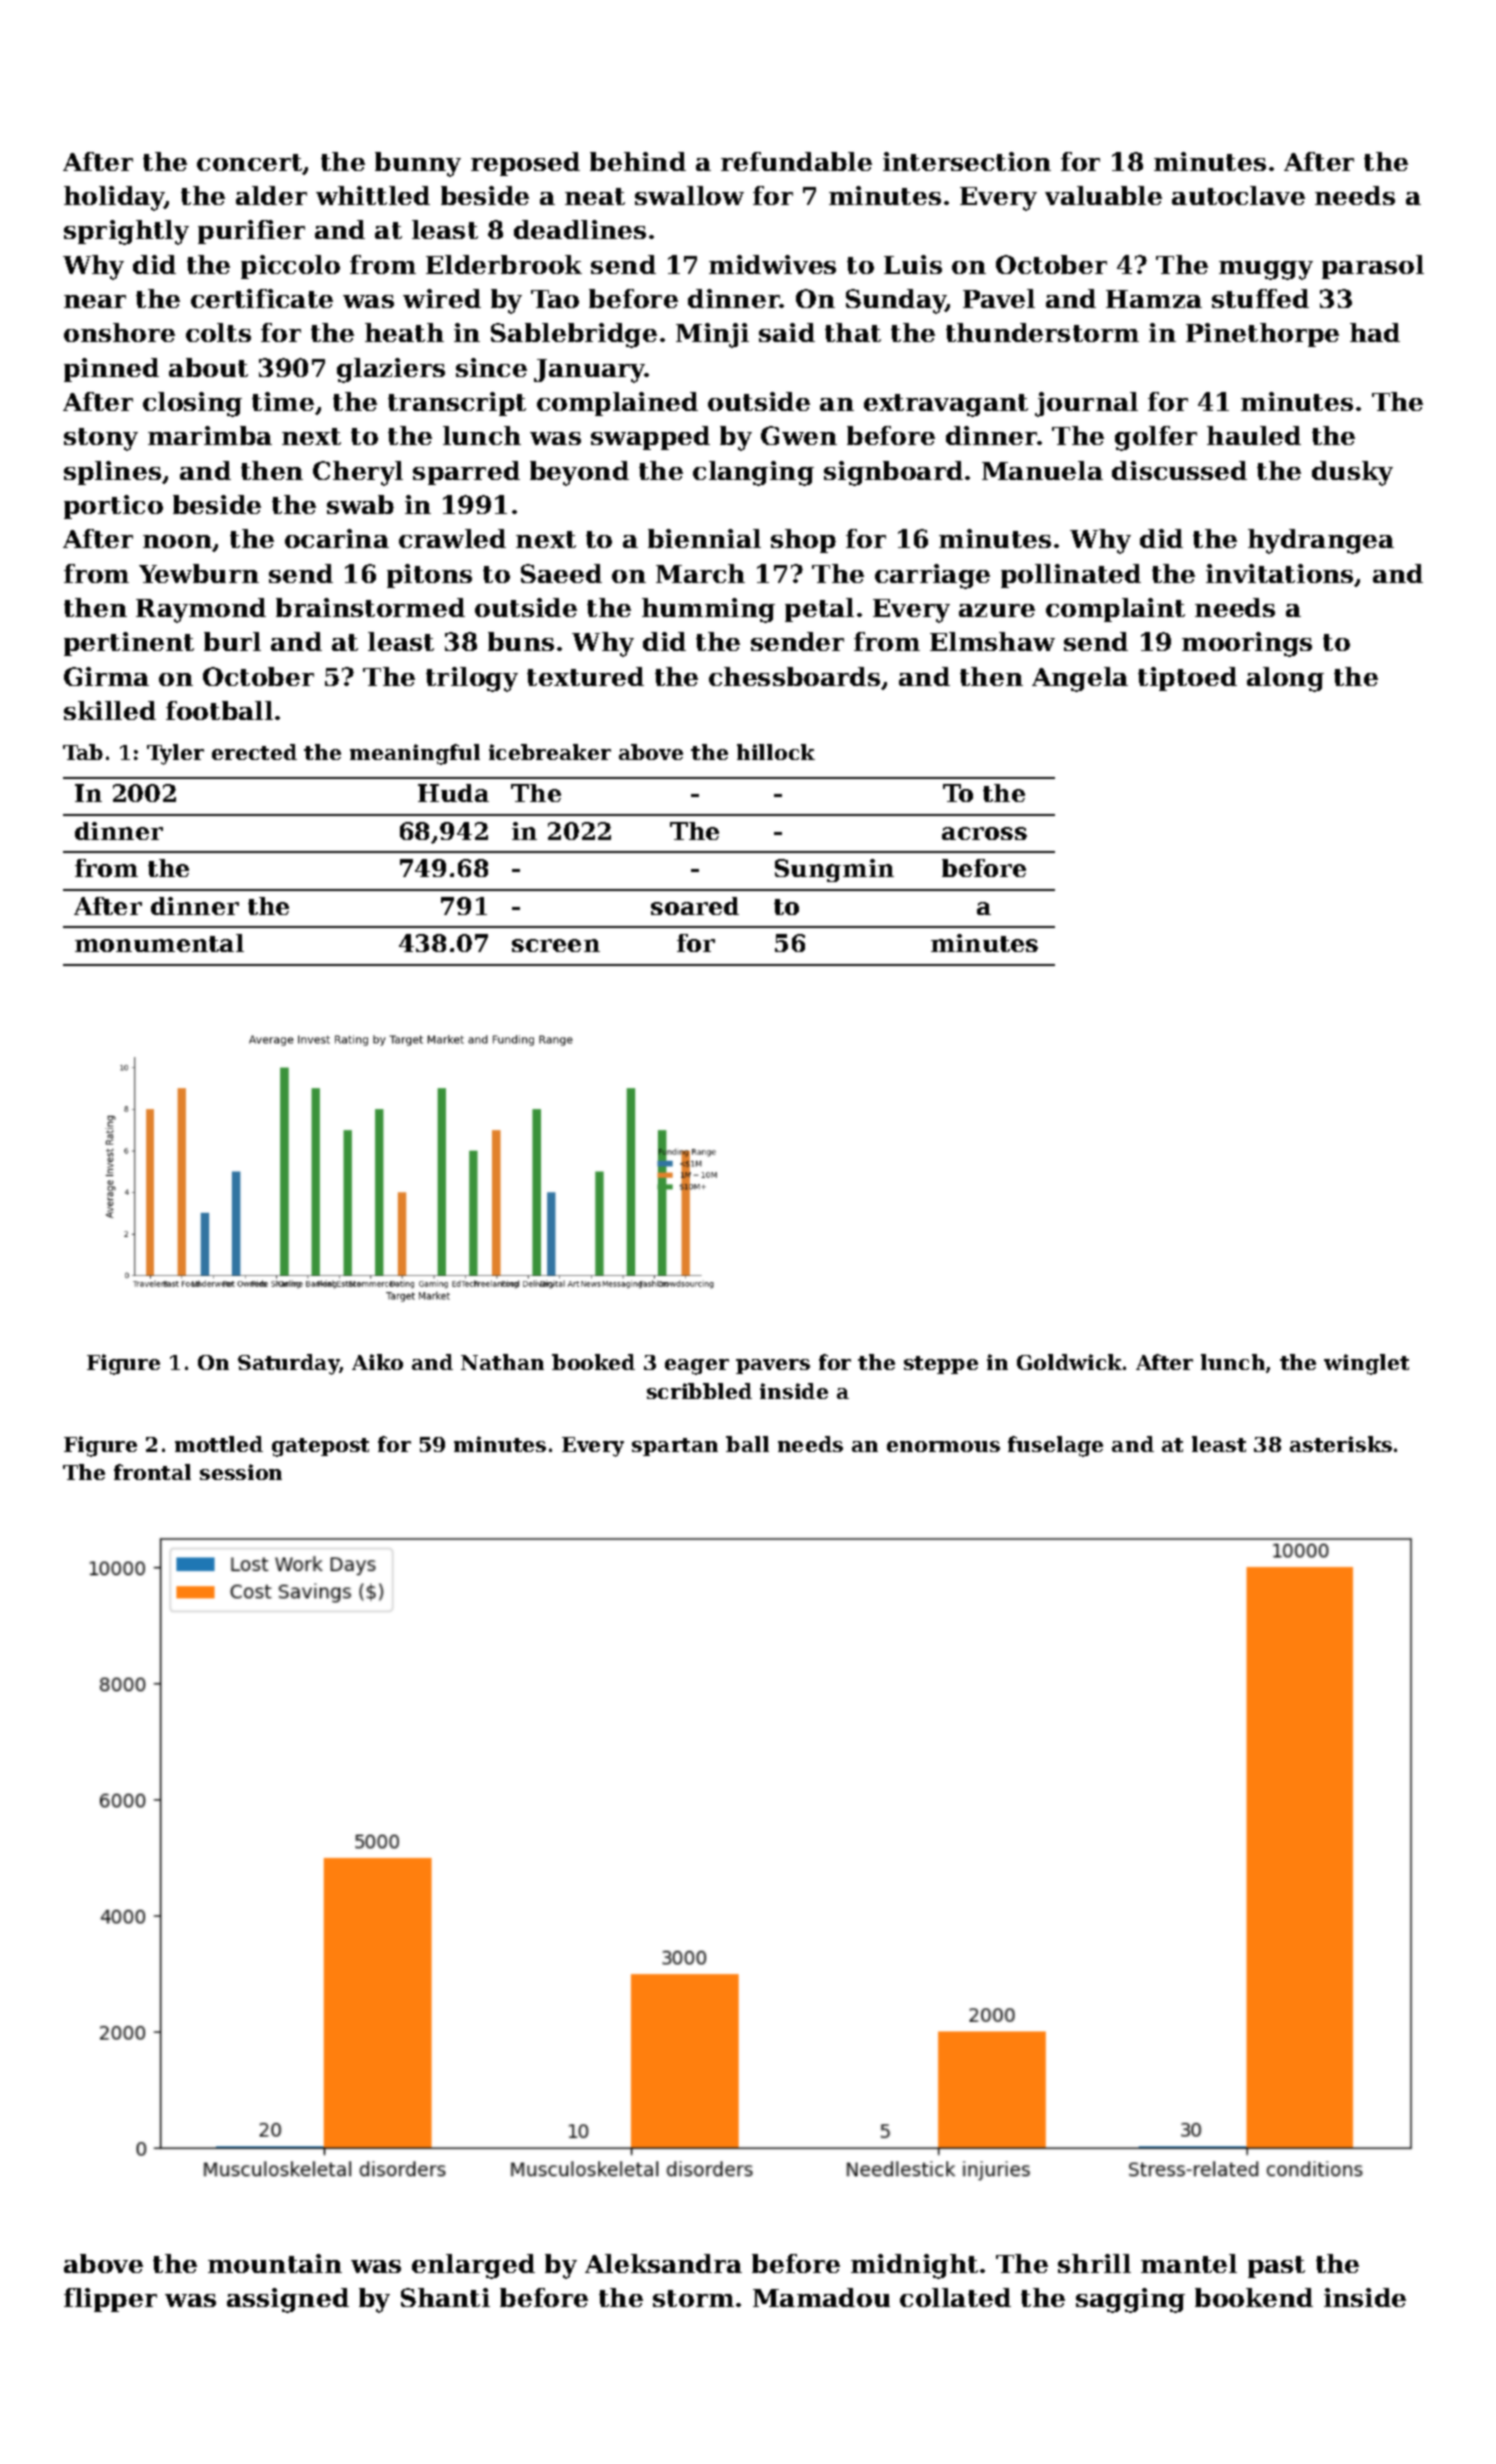  What do you see at coordinates (152, 1472) in the document?
I see `frontal` at bounding box center [152, 1472].
